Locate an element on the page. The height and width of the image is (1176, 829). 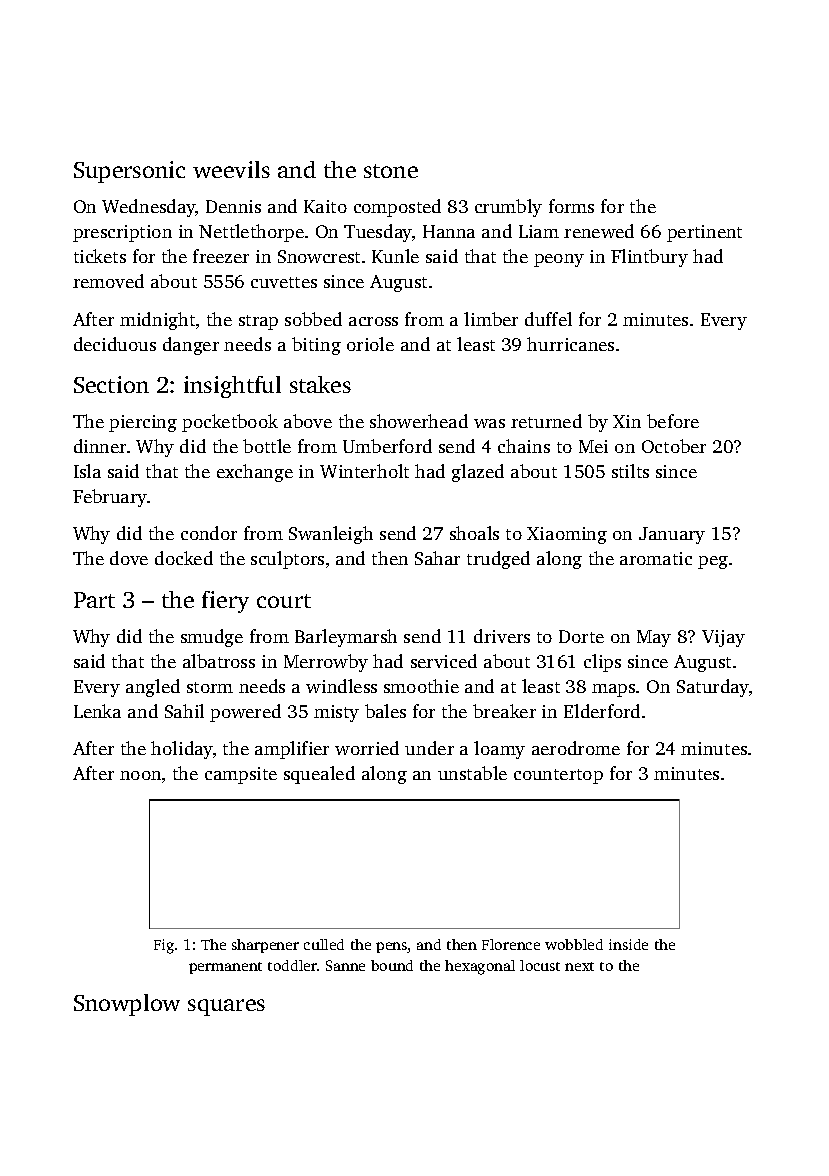
Kunle is located at coordinates (395, 256).
